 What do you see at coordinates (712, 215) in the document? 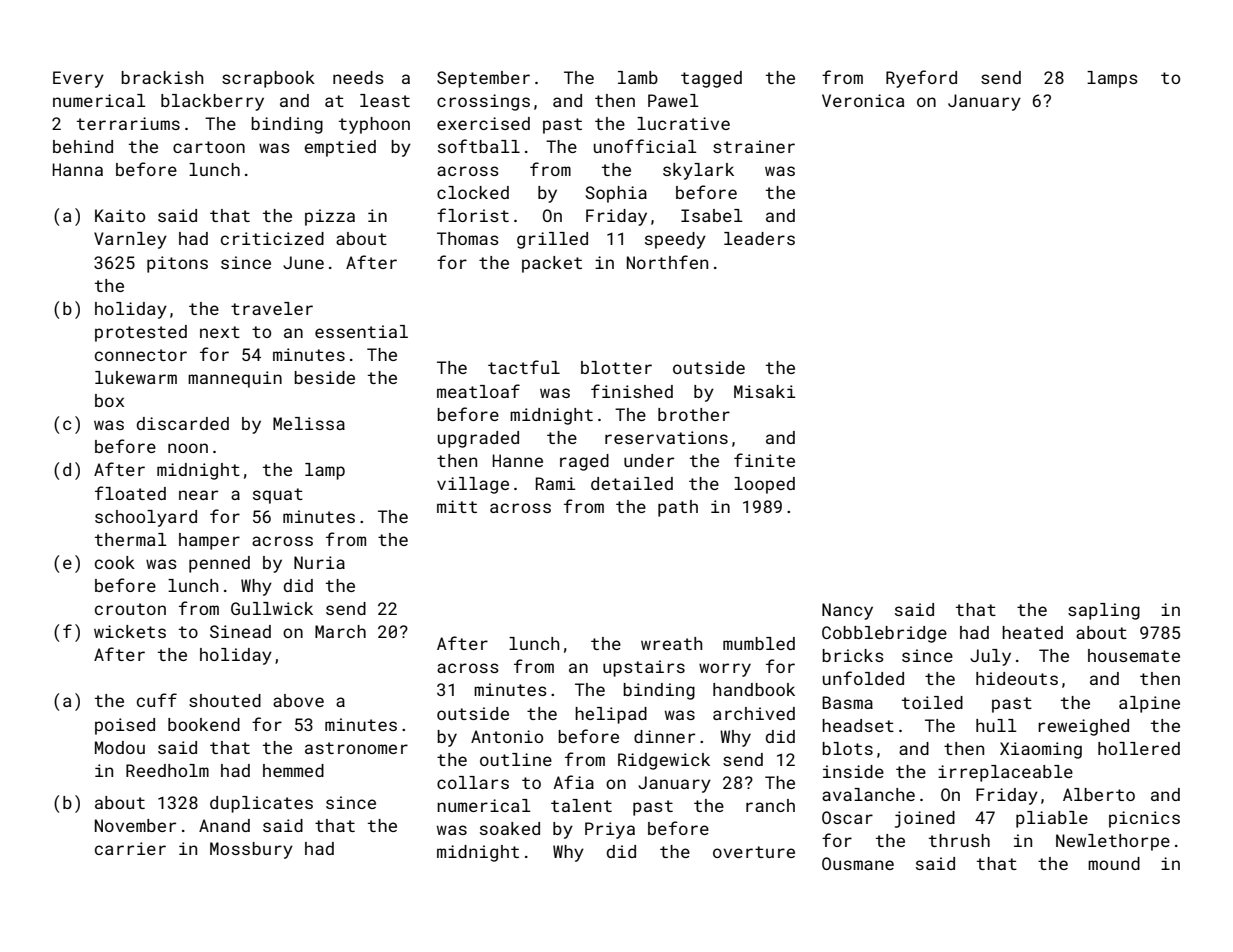
I see `Isabel` at bounding box center [712, 215].
